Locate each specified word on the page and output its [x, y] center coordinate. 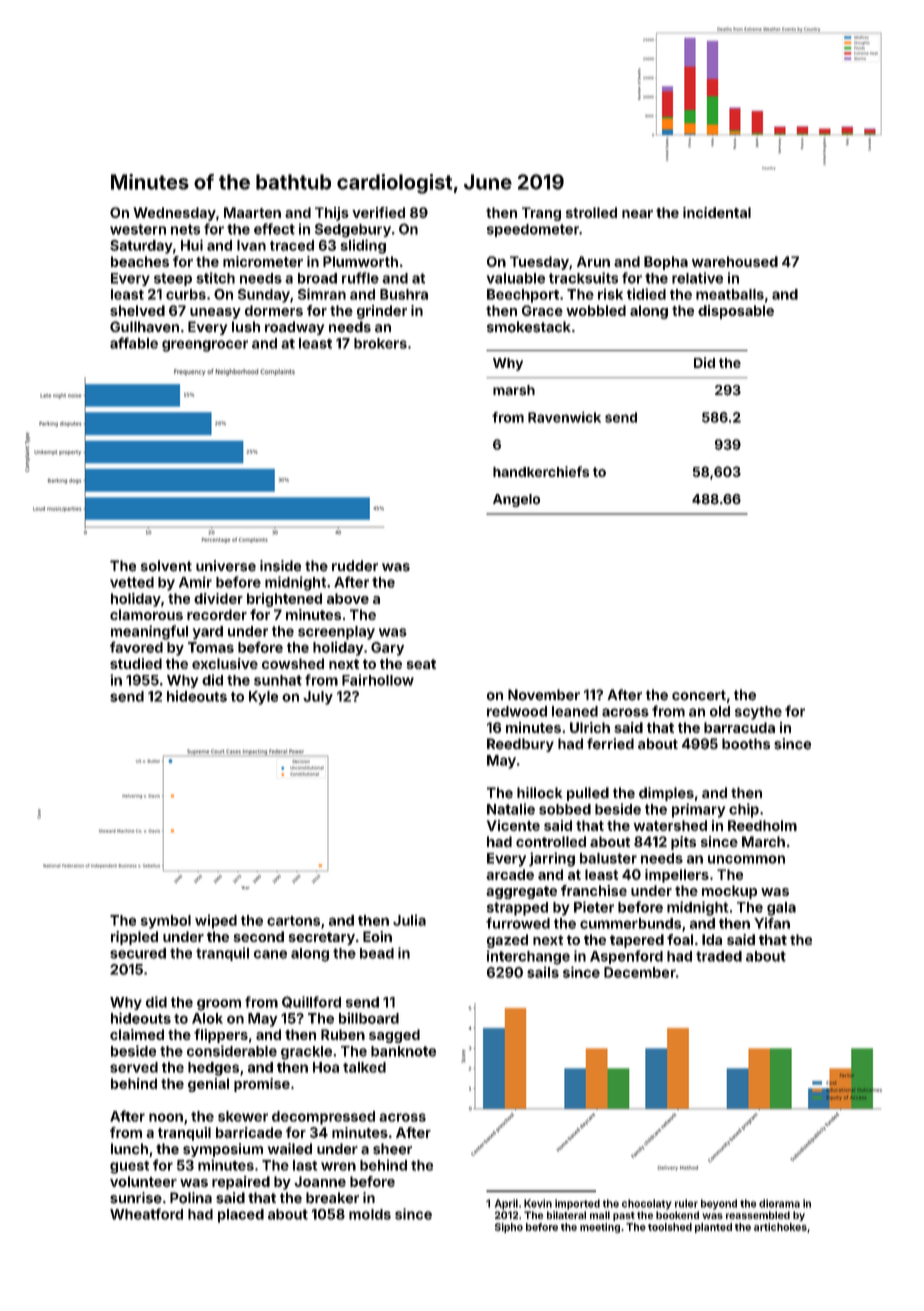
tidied [646, 294]
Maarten [252, 212]
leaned [575, 711]
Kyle [263, 698]
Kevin [538, 1203]
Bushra [404, 294]
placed [241, 1216]
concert [699, 695]
